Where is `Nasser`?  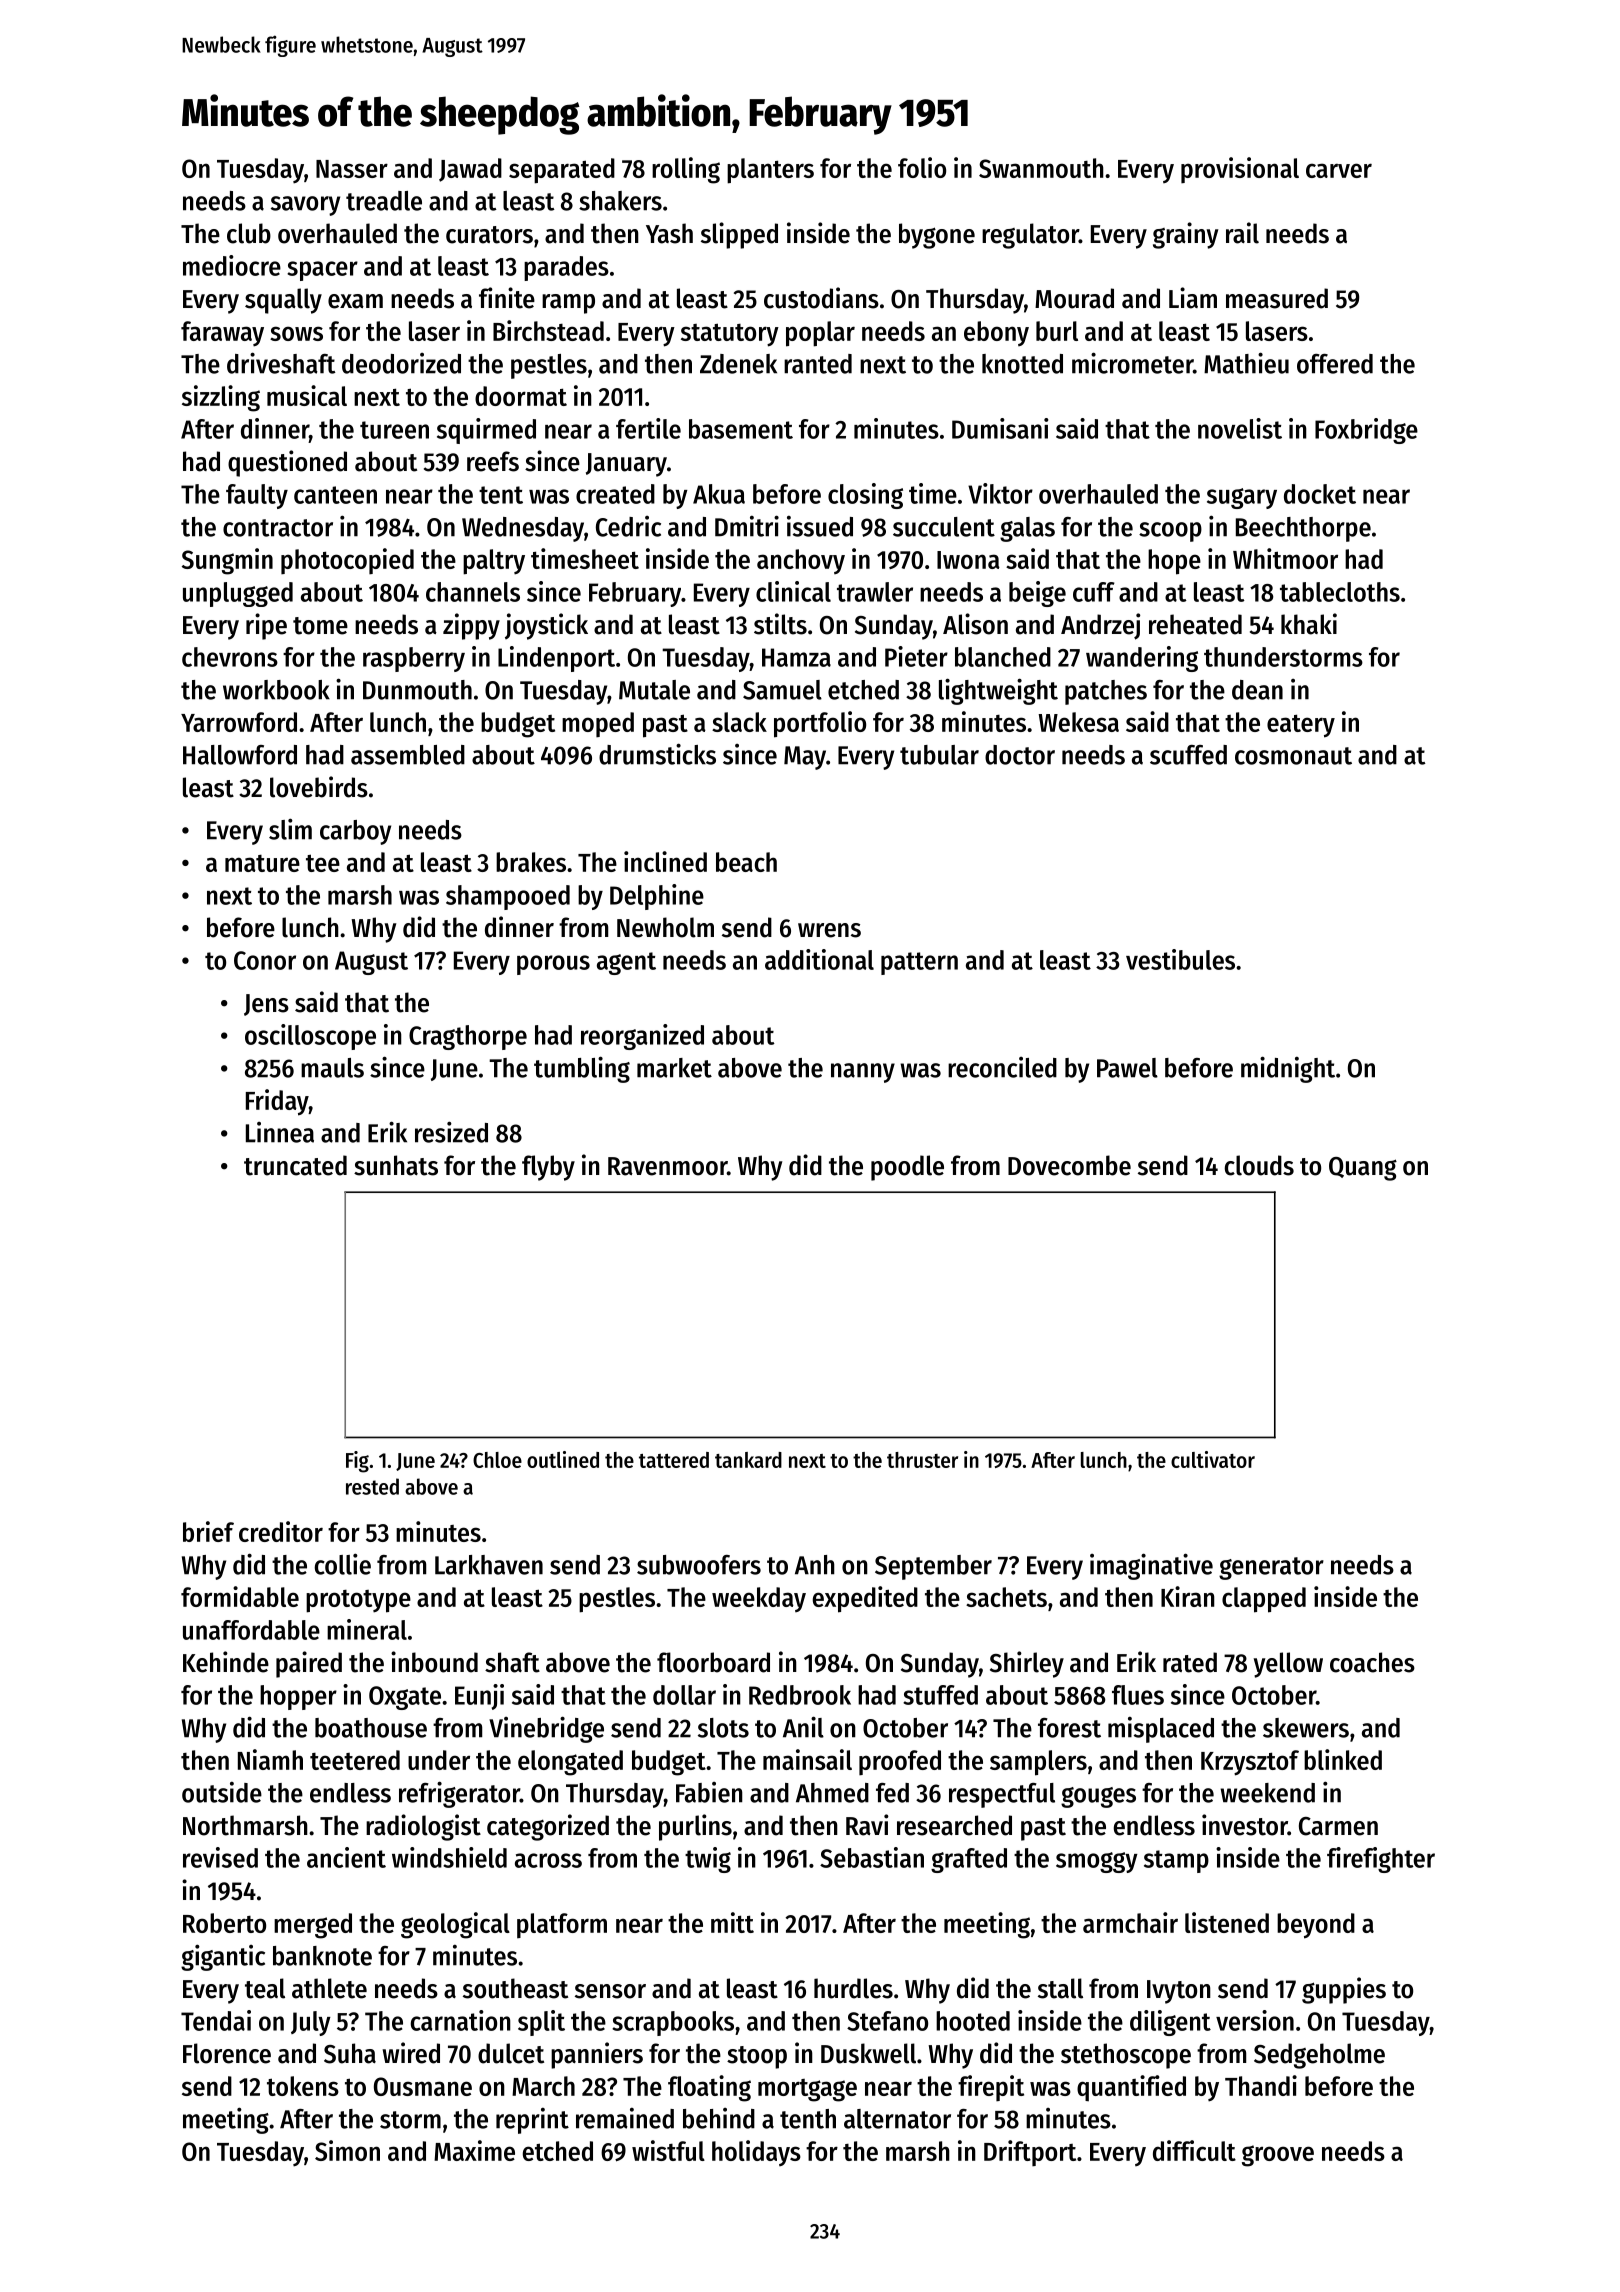
Nasser is located at coordinates (352, 169).
